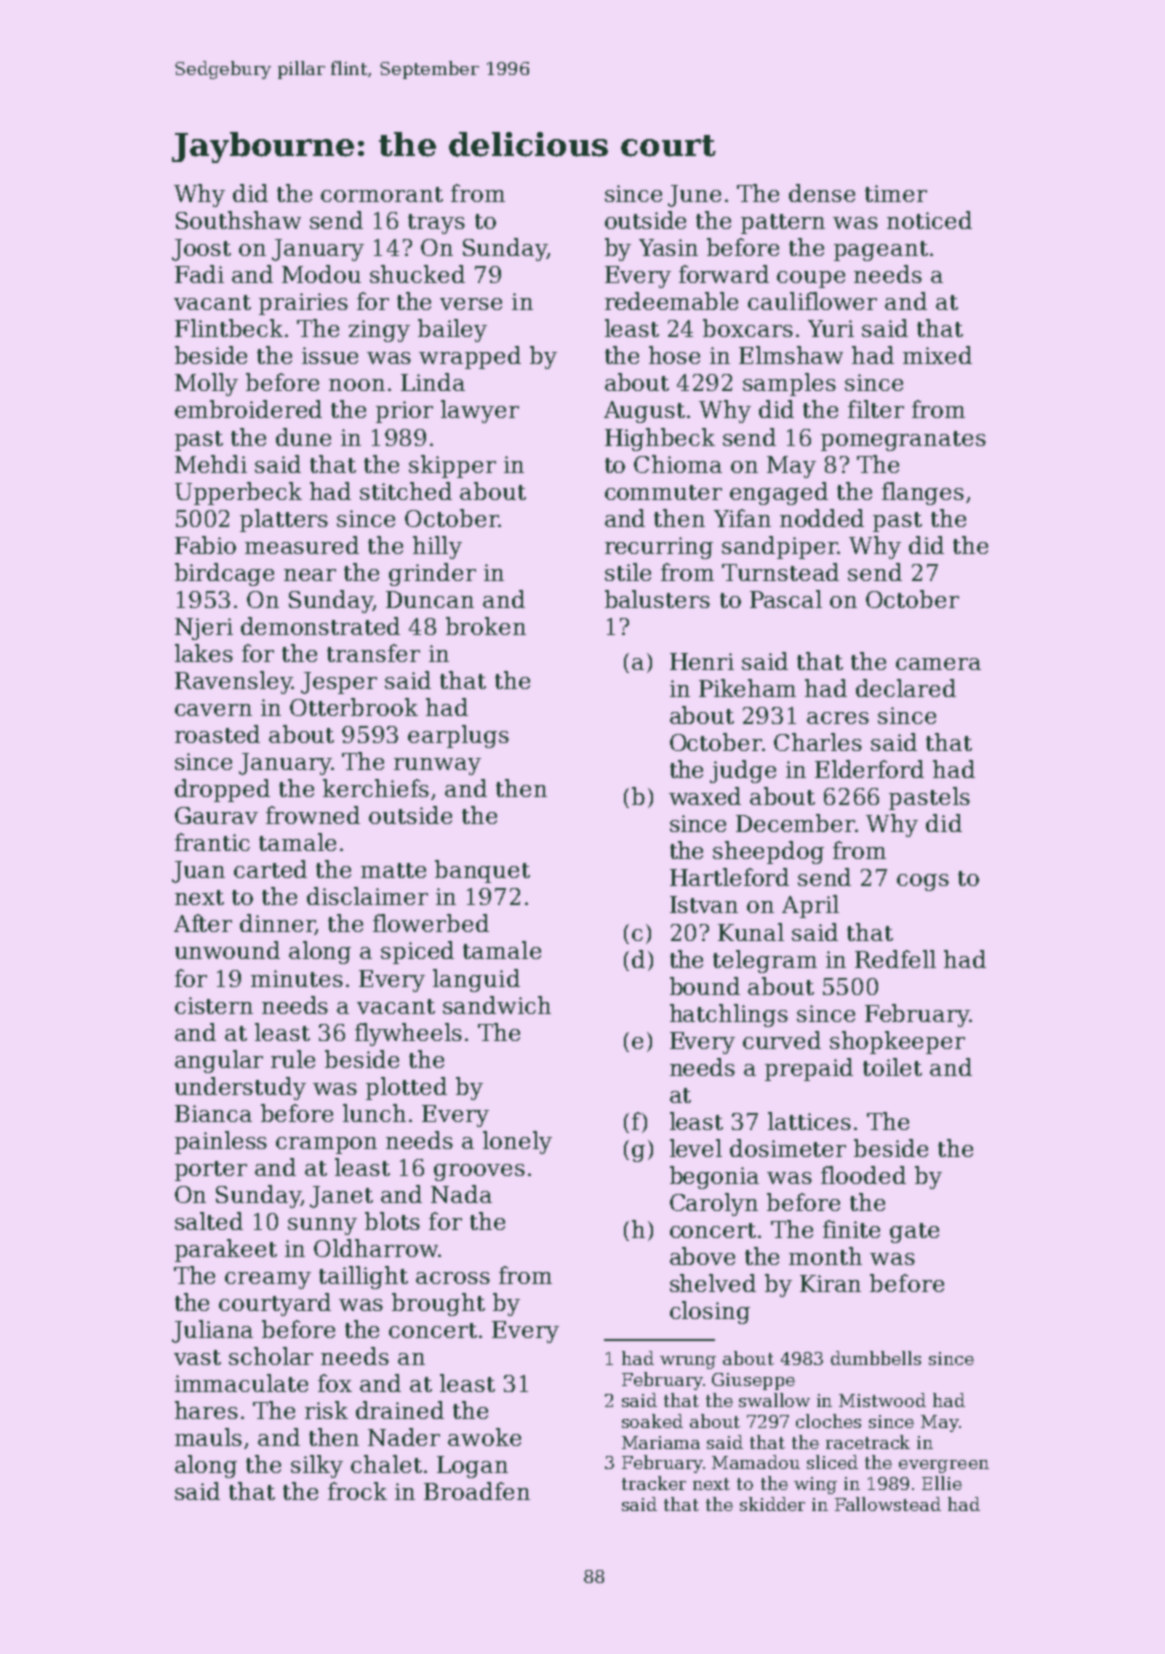  Describe the element at coordinates (436, 224) in the screenshot. I see `trays` at that location.
